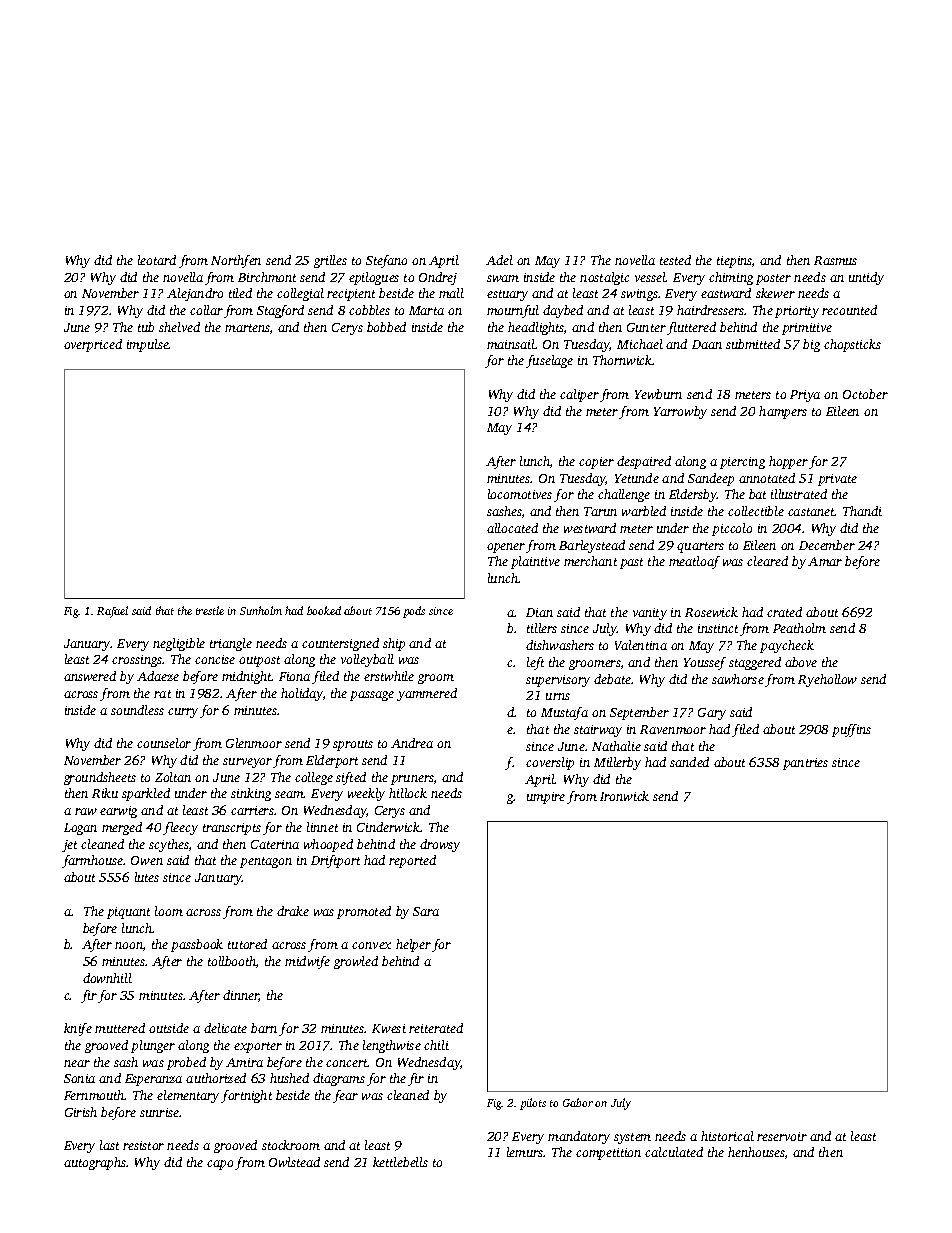 This screenshot has width=952, height=1233. I want to click on reservoir, so click(782, 1136).
